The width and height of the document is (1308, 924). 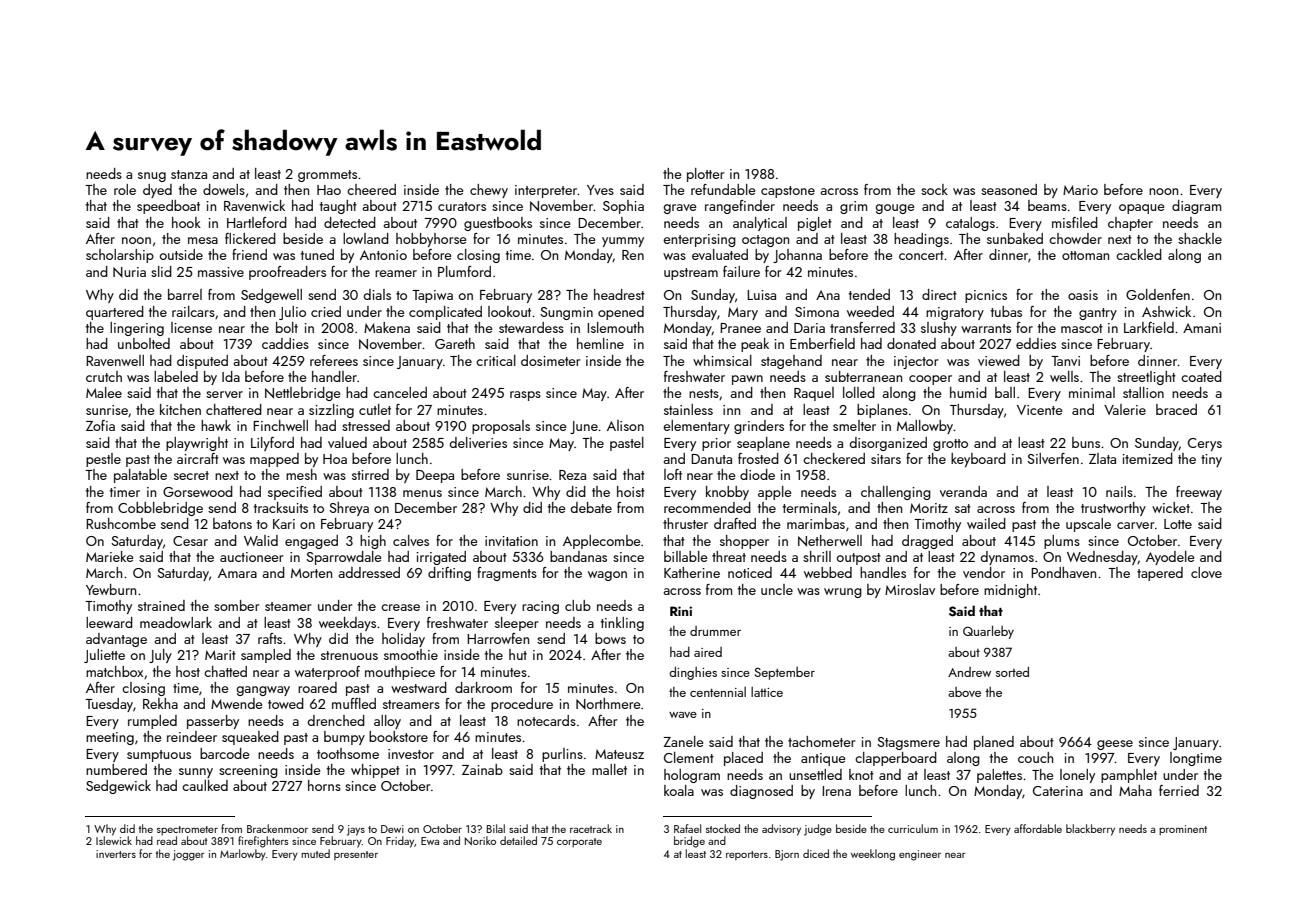 What do you see at coordinates (326, 311) in the document?
I see `cried` at bounding box center [326, 311].
